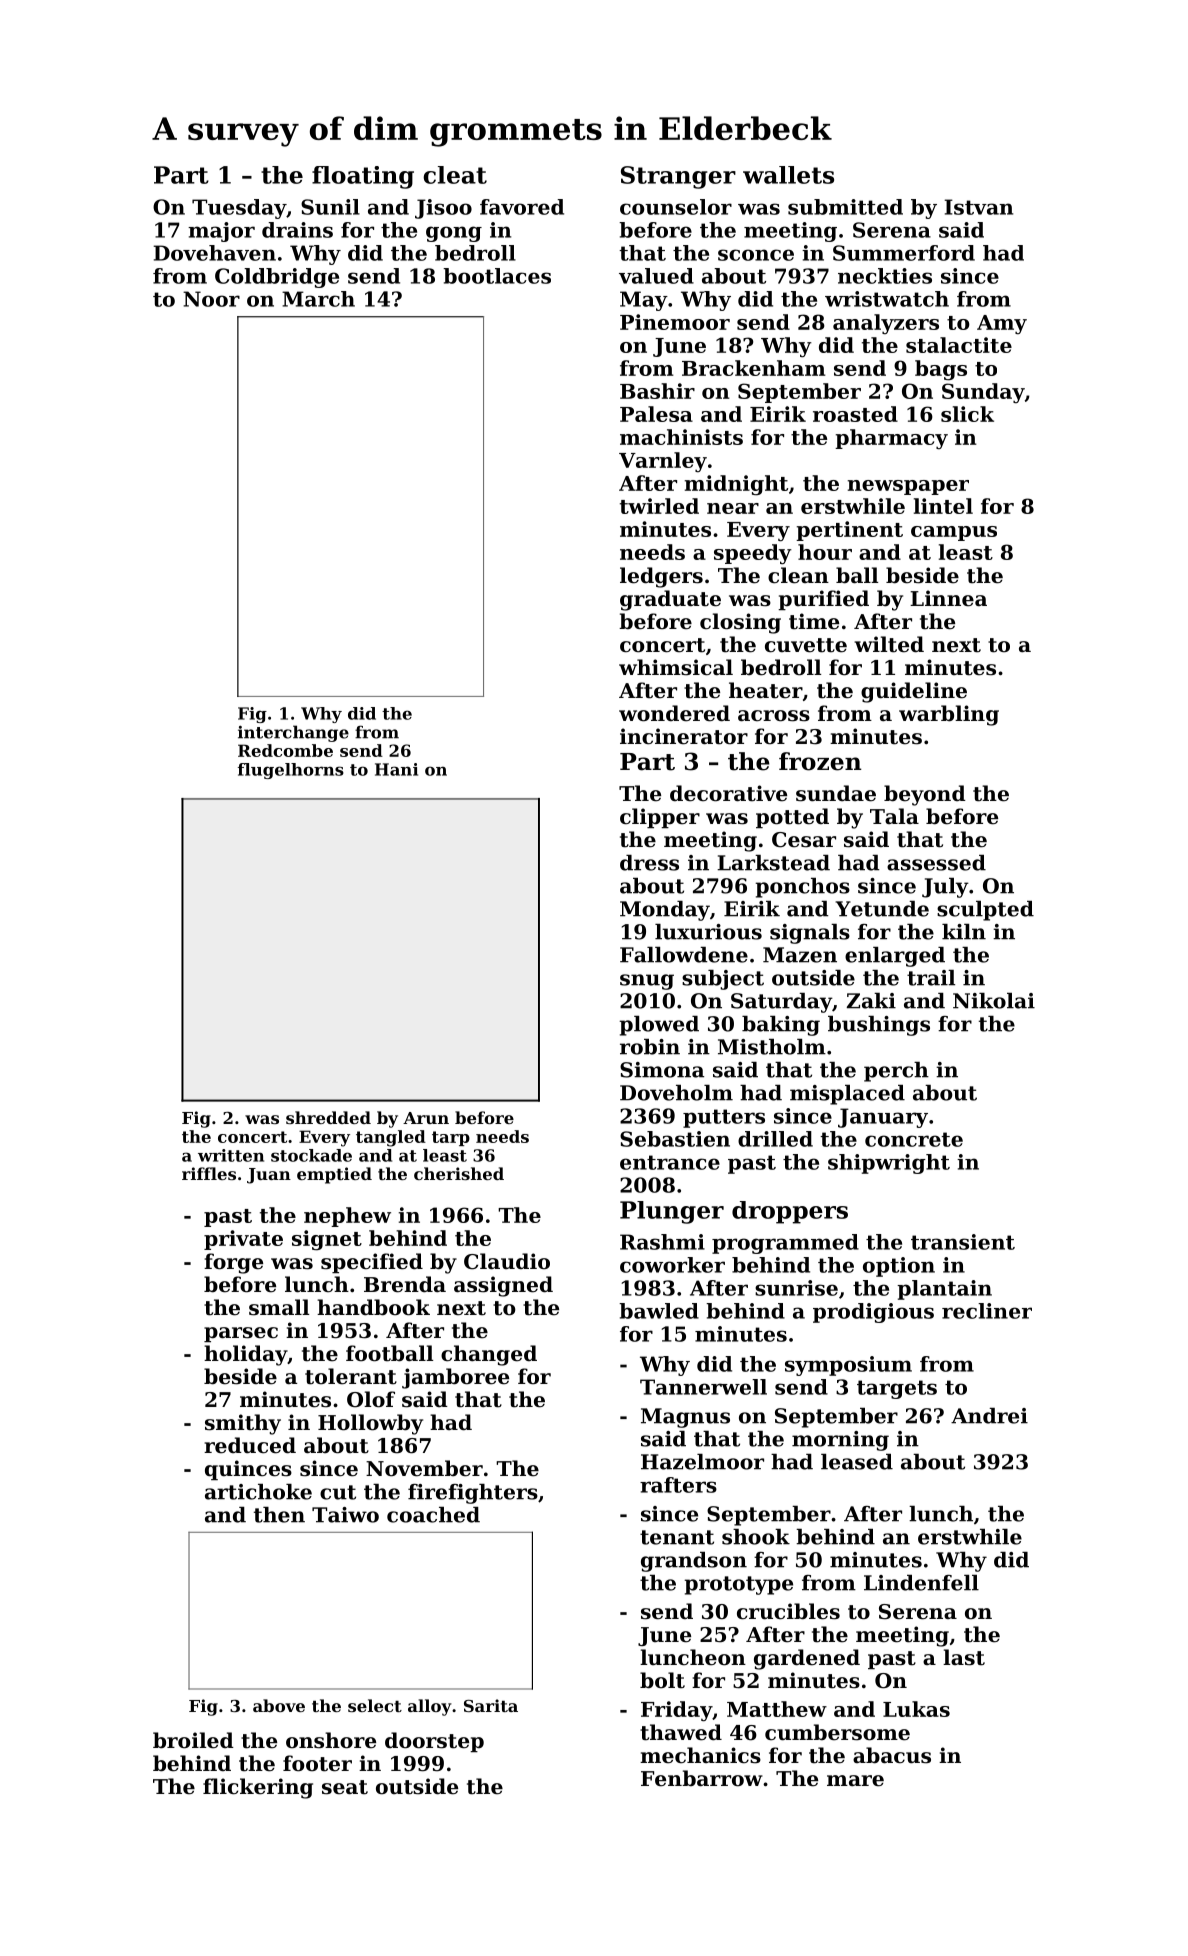  What do you see at coordinates (916, 1709) in the screenshot?
I see `Lukas` at bounding box center [916, 1709].
